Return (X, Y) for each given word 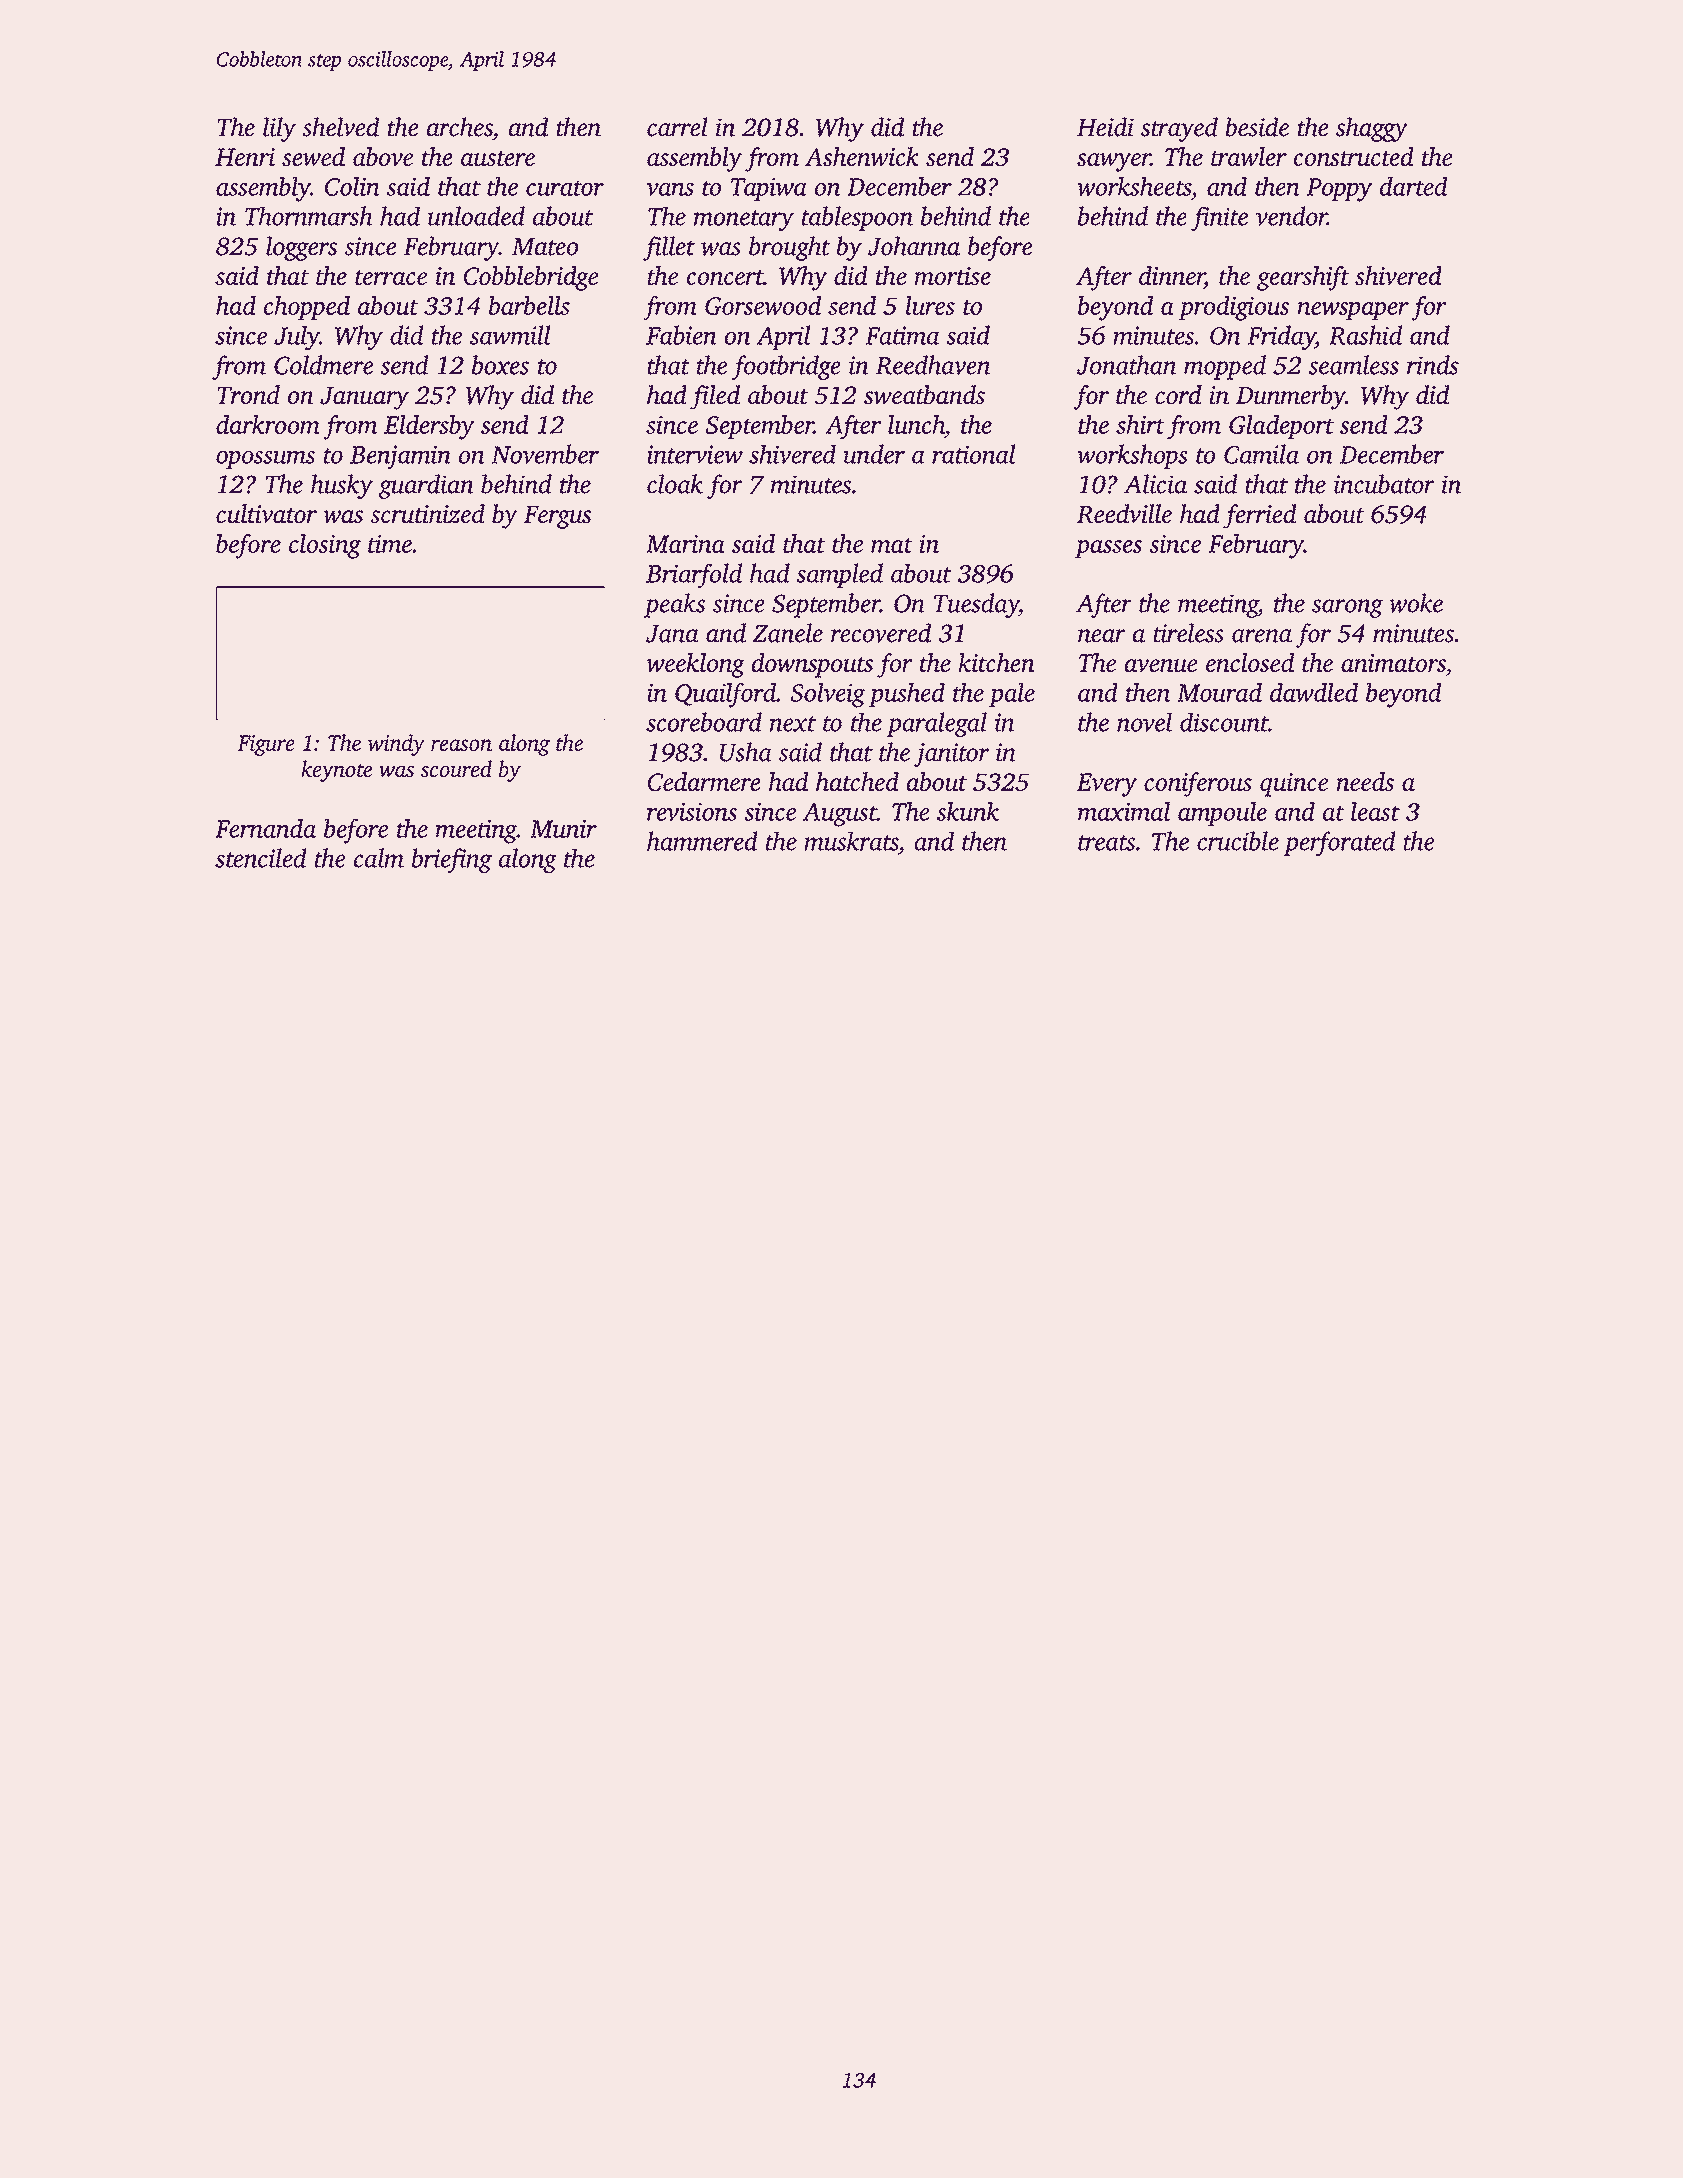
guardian (426, 486)
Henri (245, 157)
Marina (685, 544)
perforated (1339, 843)
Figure (266, 745)
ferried (1259, 516)
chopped (307, 308)
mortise (952, 276)
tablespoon (857, 218)
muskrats (851, 841)
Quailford (725, 695)
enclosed (1250, 662)
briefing (452, 860)
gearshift (1303, 278)
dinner (1172, 277)
